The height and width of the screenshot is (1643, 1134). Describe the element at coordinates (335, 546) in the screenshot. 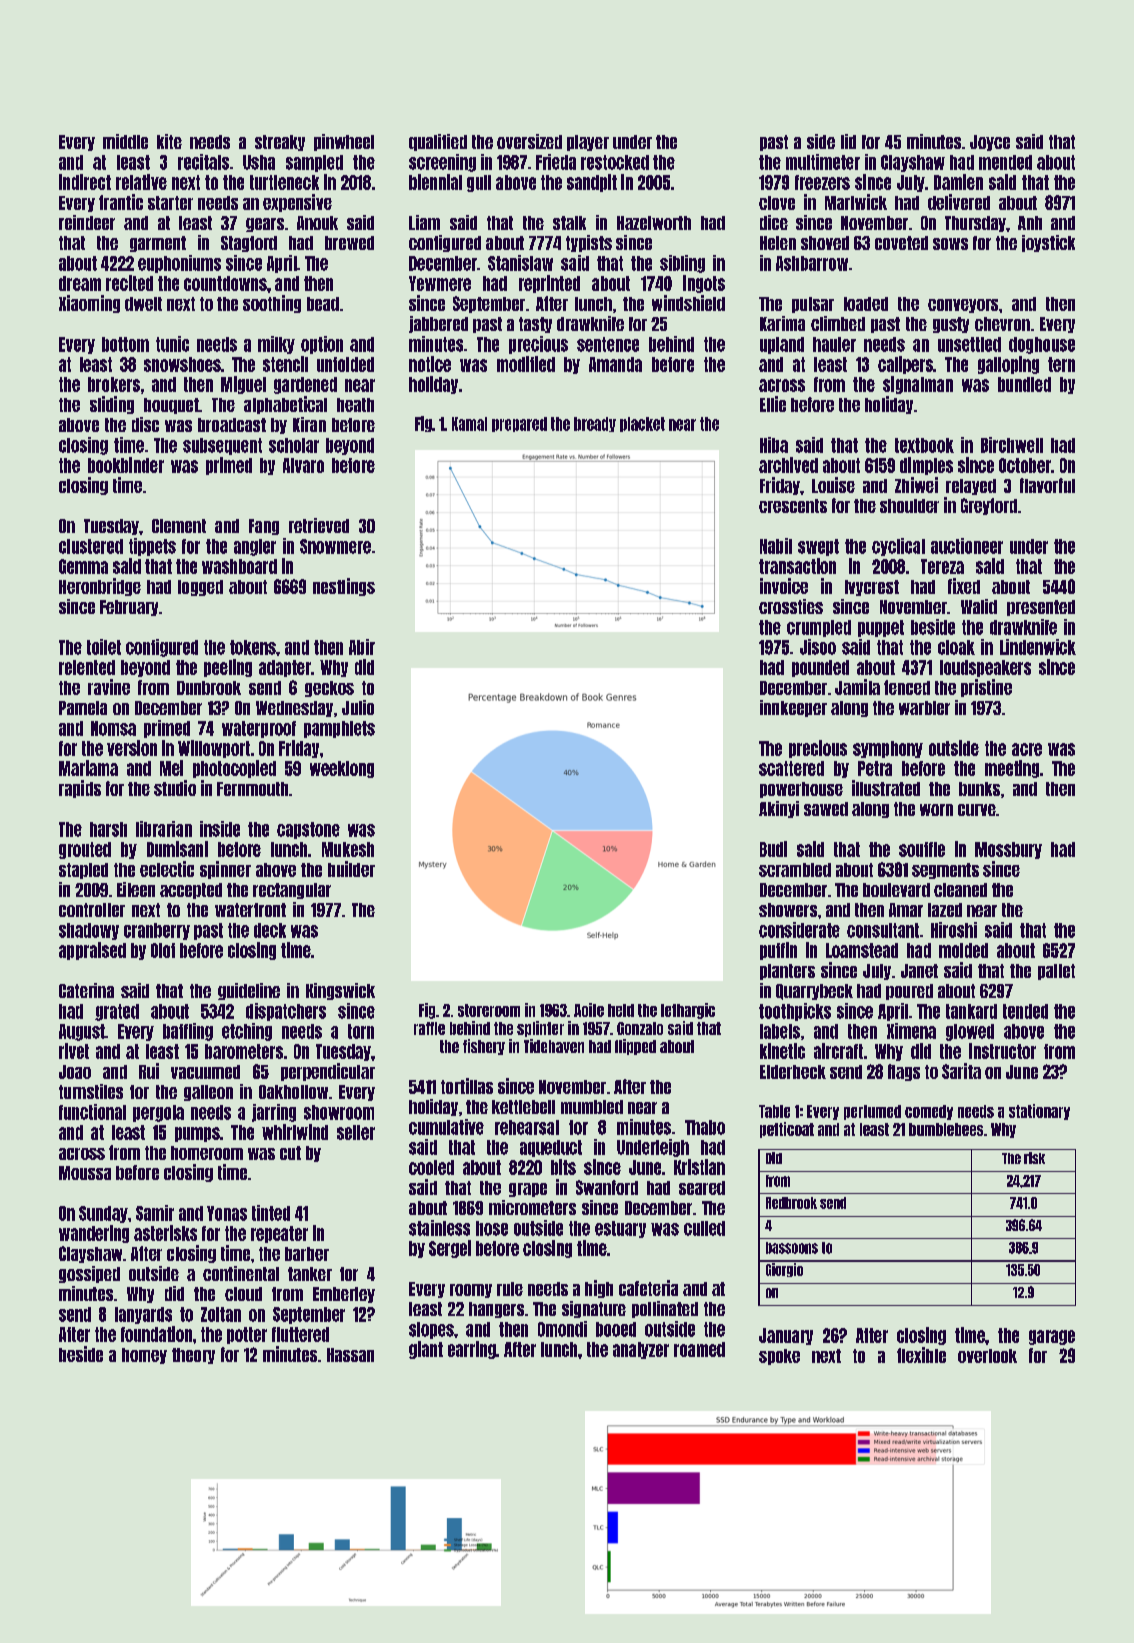

I see `Snowmere` at that location.
